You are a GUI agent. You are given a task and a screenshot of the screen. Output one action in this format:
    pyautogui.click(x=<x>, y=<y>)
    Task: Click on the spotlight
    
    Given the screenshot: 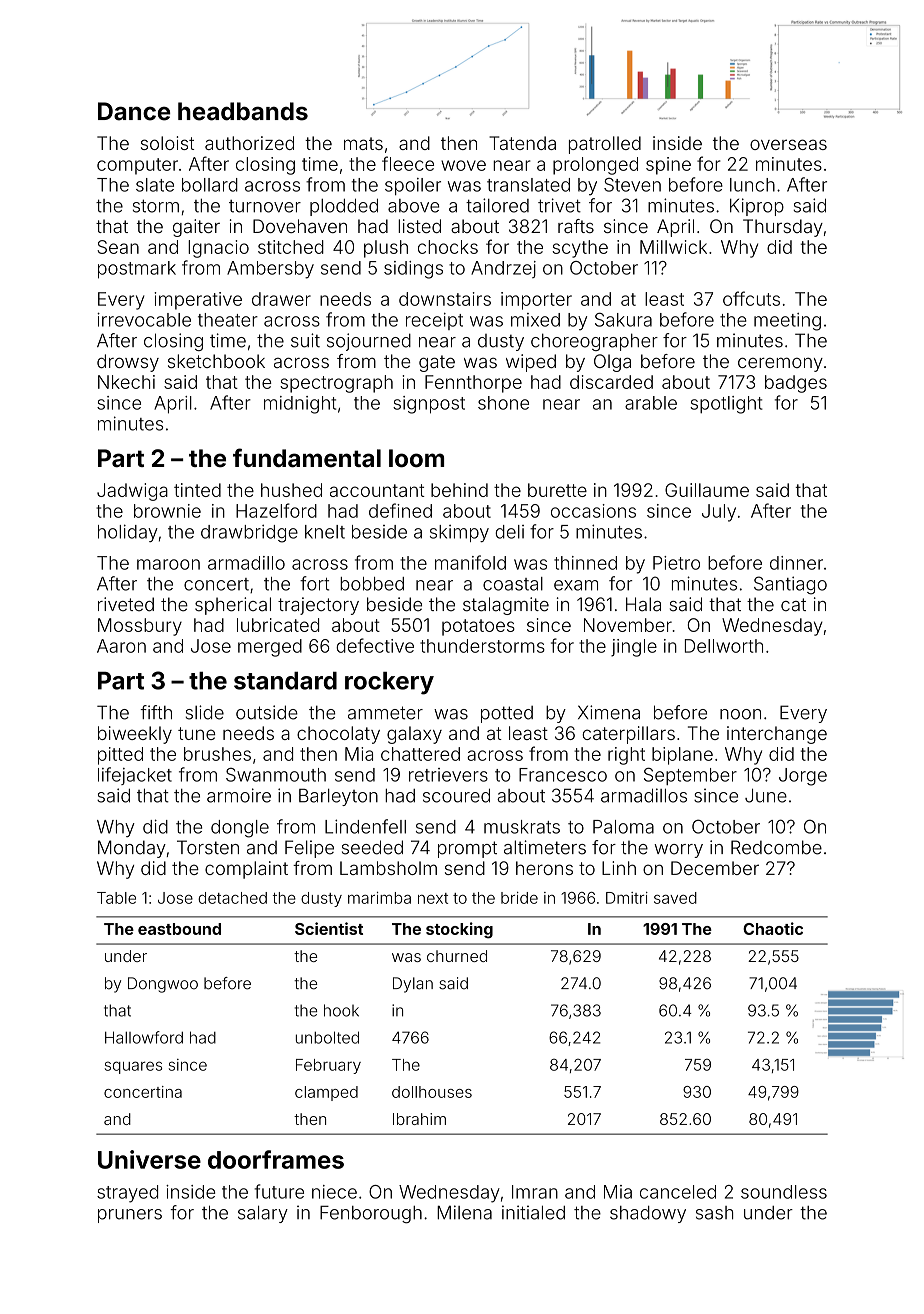 What is the action you would take?
    pyautogui.click(x=726, y=405)
